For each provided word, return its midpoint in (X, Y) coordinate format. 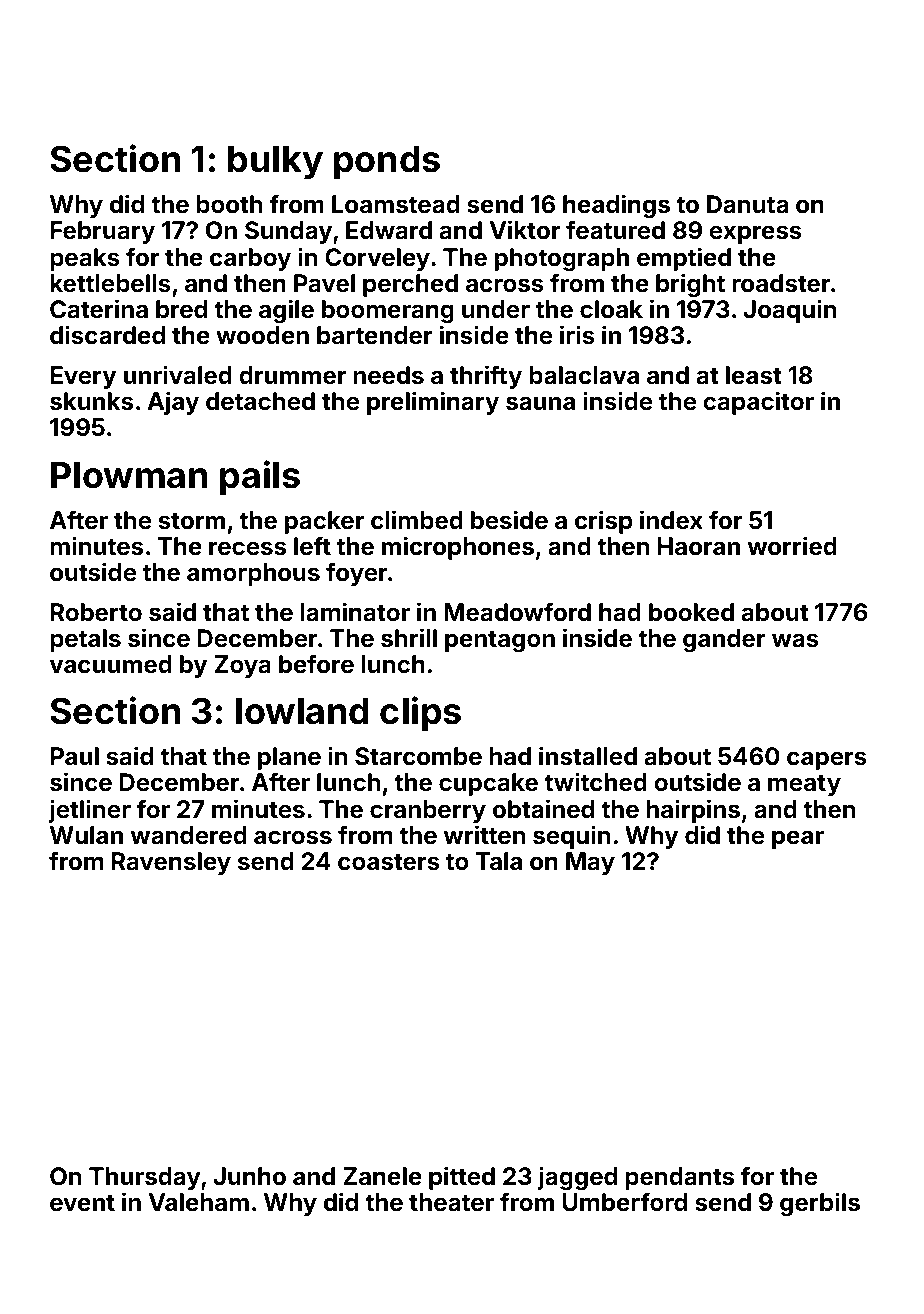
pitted (462, 1178)
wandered (189, 835)
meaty (804, 785)
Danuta (747, 204)
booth (229, 204)
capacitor (758, 403)
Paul (75, 756)
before (316, 664)
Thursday (145, 1178)
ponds (387, 163)
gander (724, 640)
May (590, 863)
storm (192, 521)
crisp (603, 522)
